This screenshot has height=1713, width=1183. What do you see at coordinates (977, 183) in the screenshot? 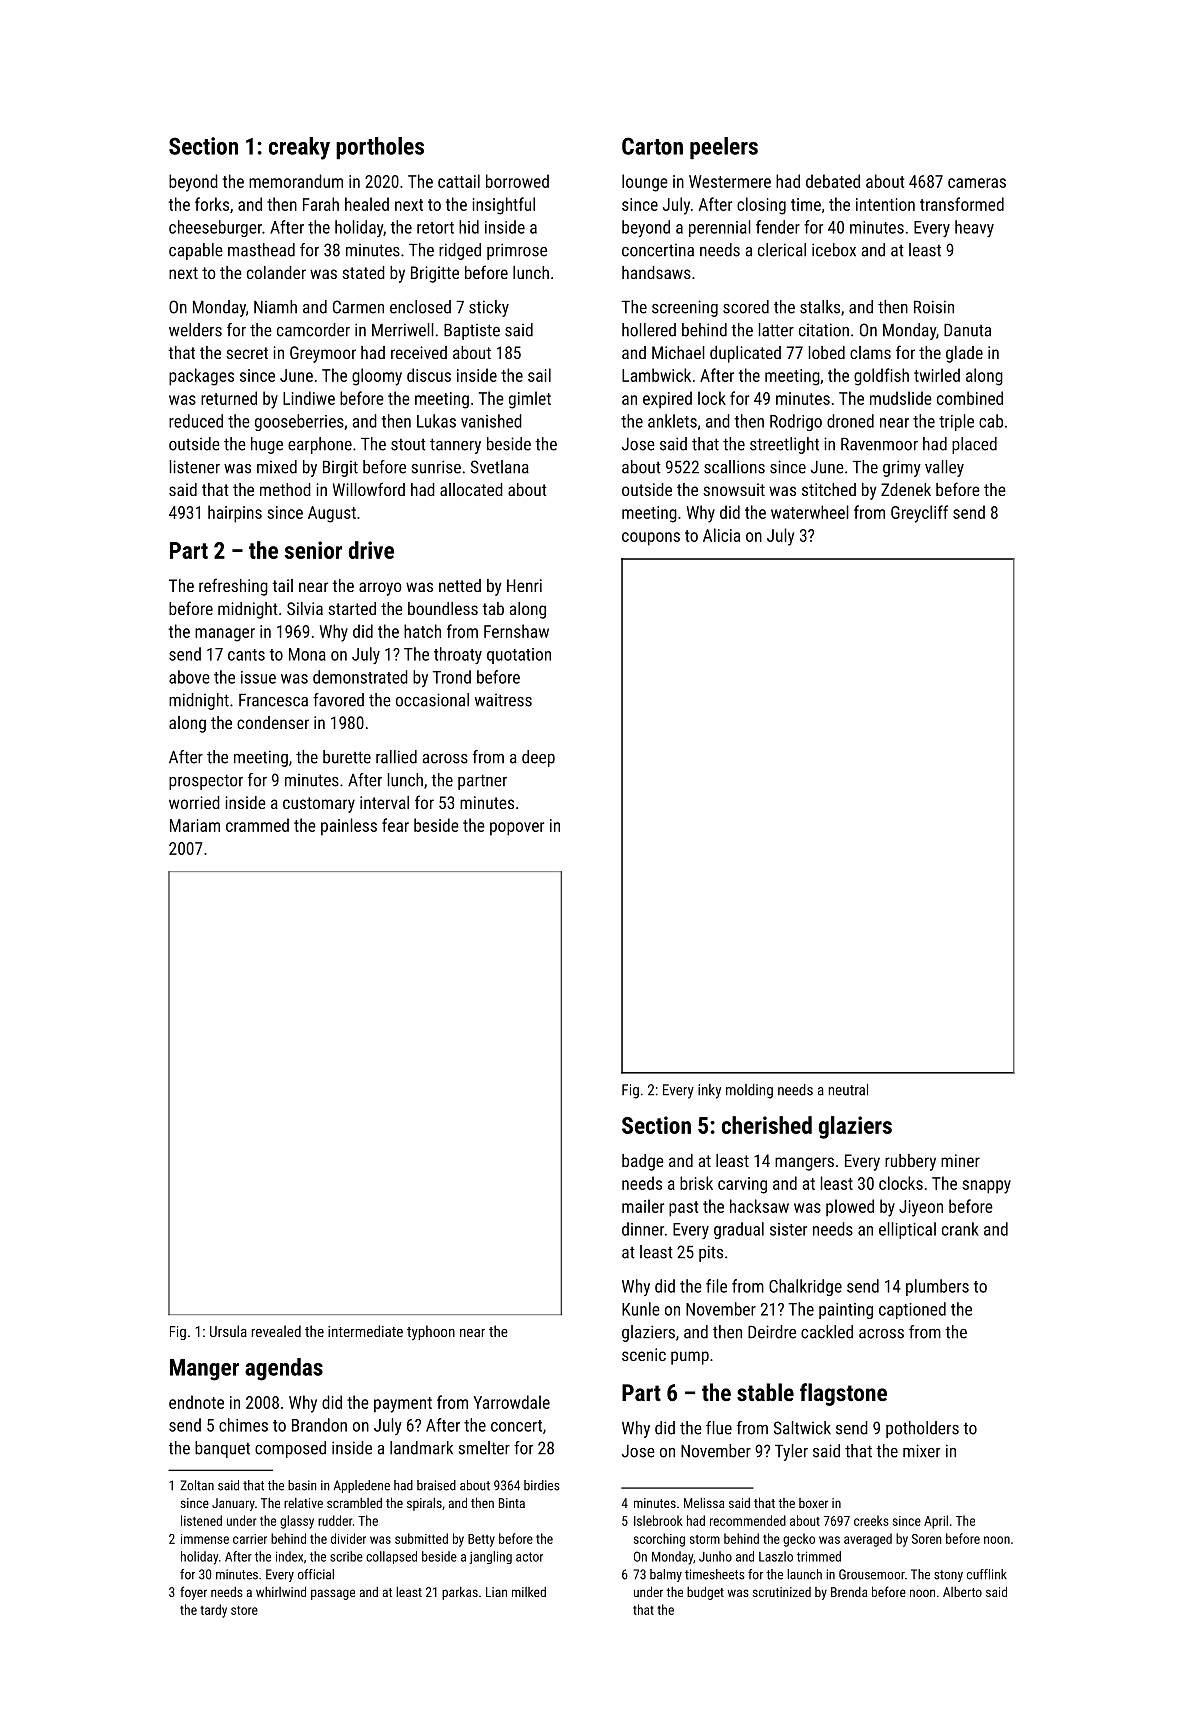
I see `cameras` at bounding box center [977, 183].
